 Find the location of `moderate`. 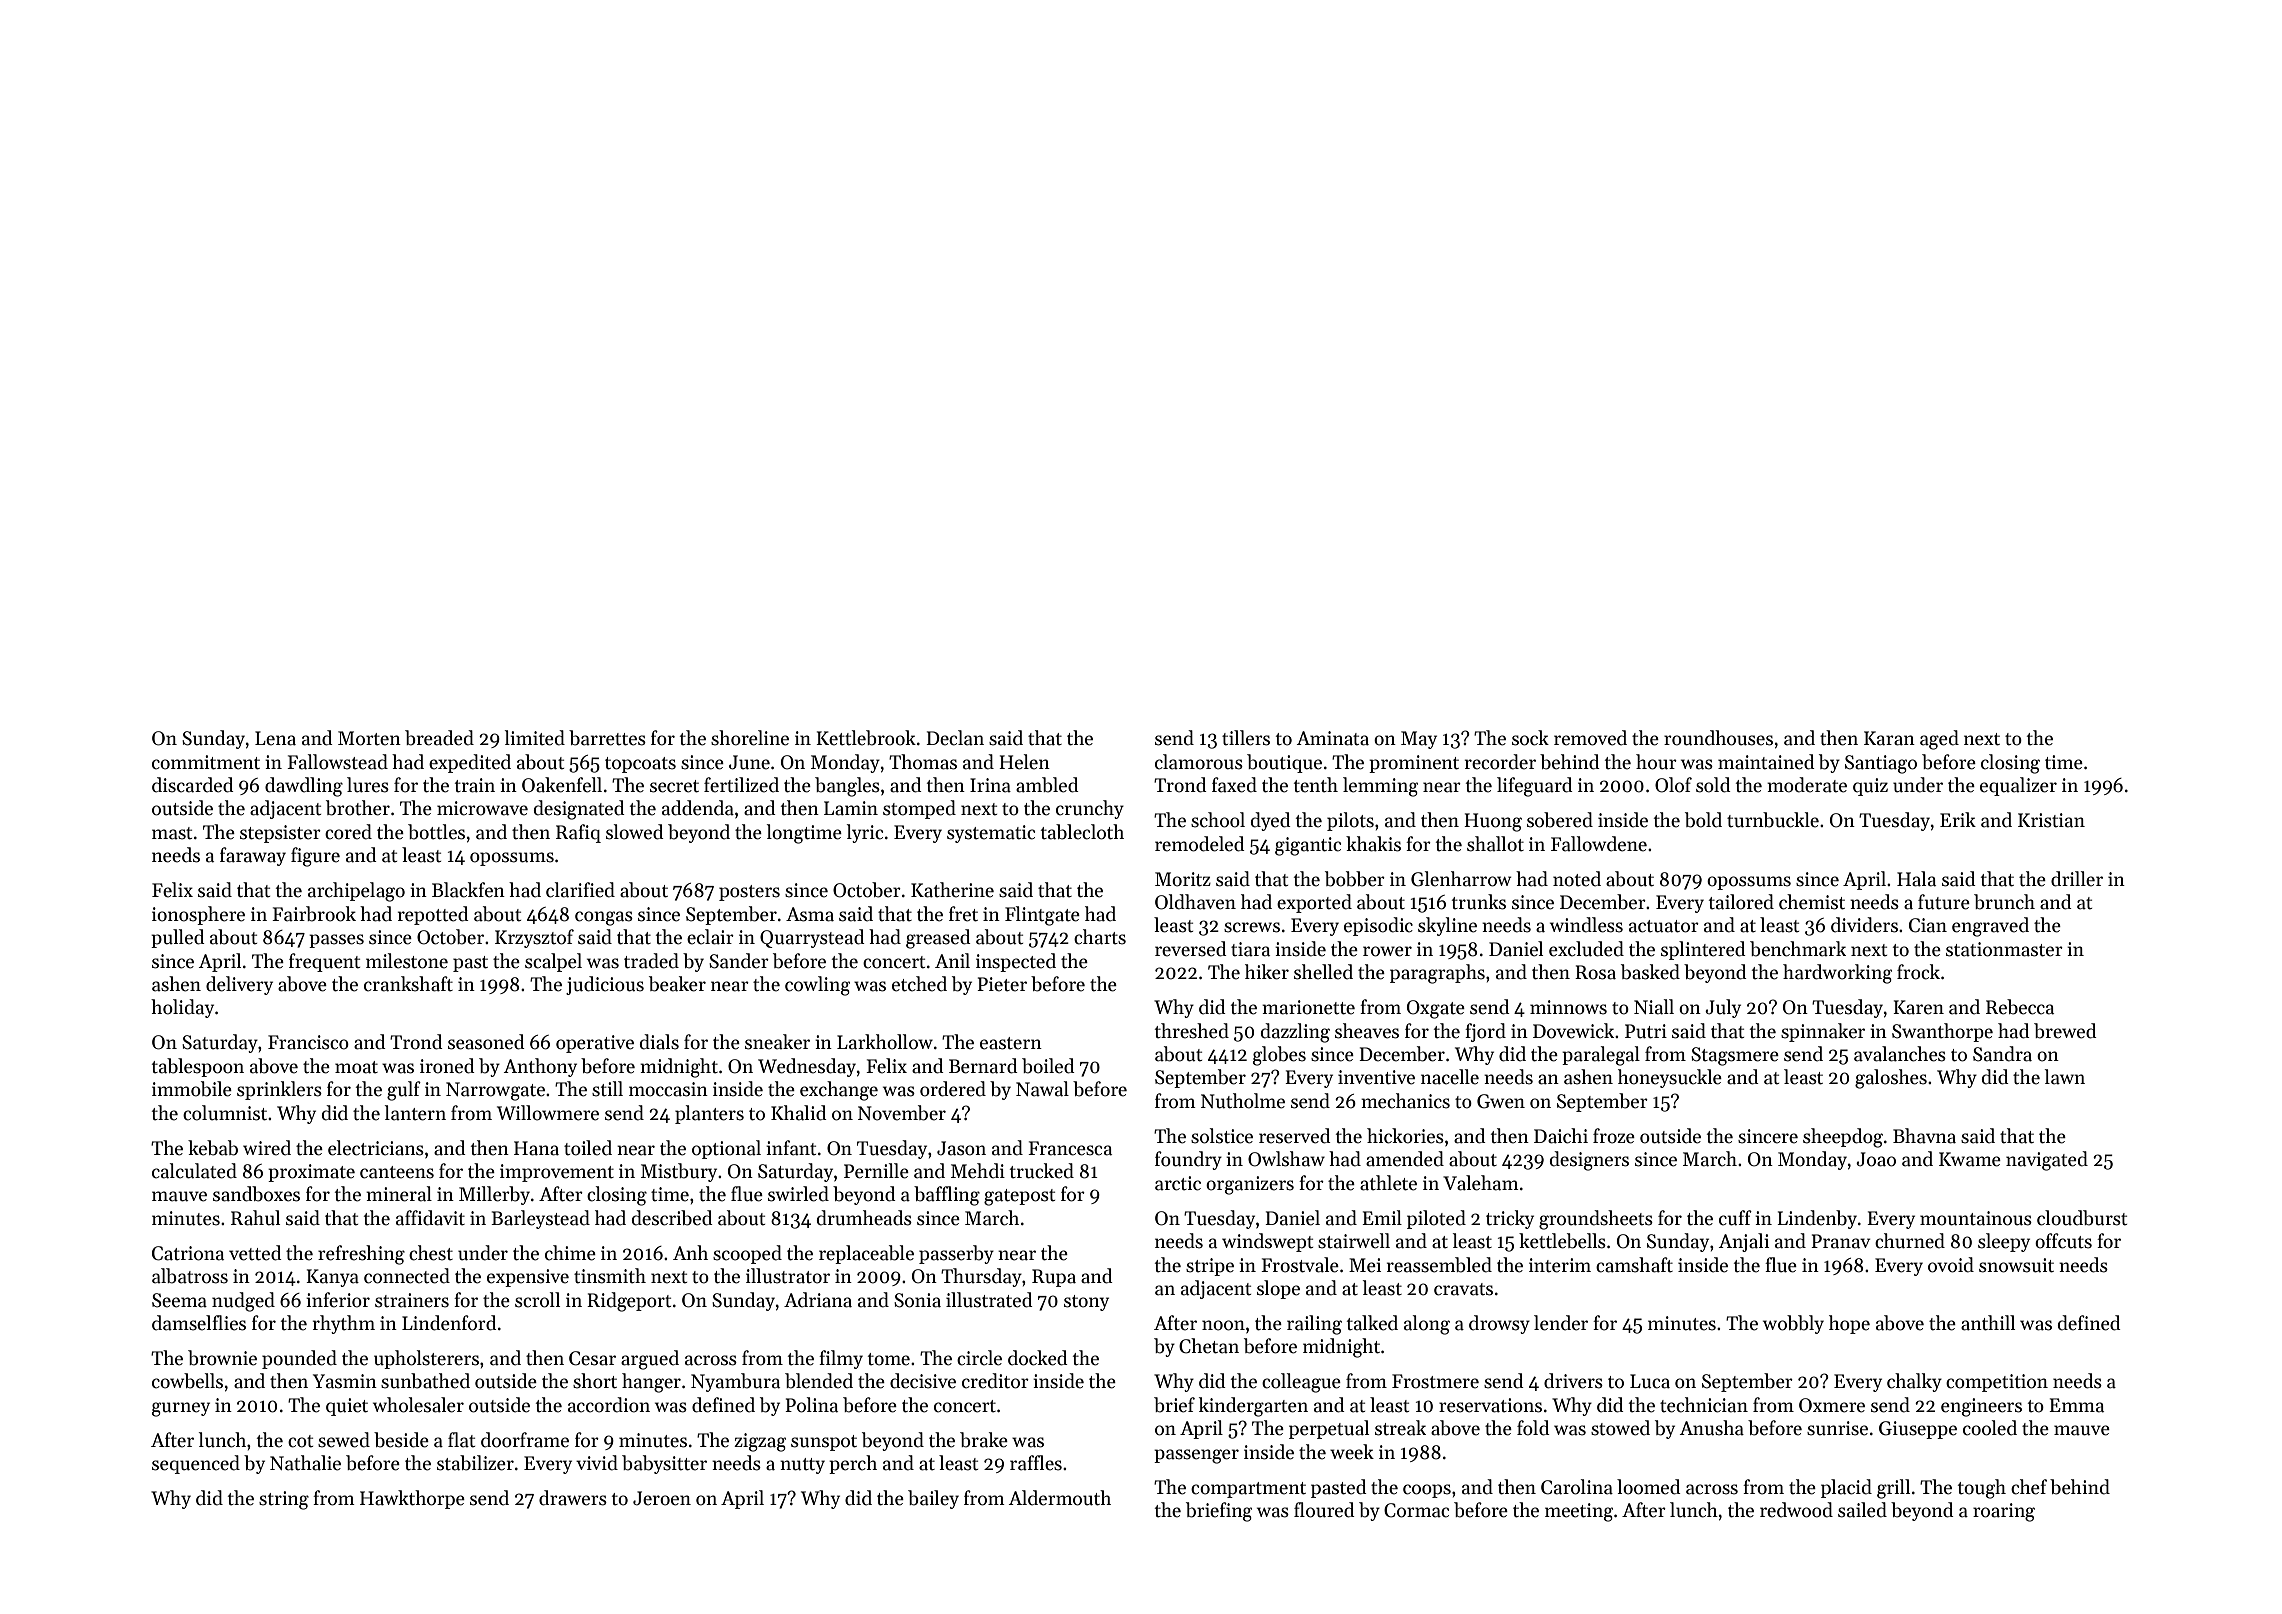

moderate is located at coordinates (1807, 785).
